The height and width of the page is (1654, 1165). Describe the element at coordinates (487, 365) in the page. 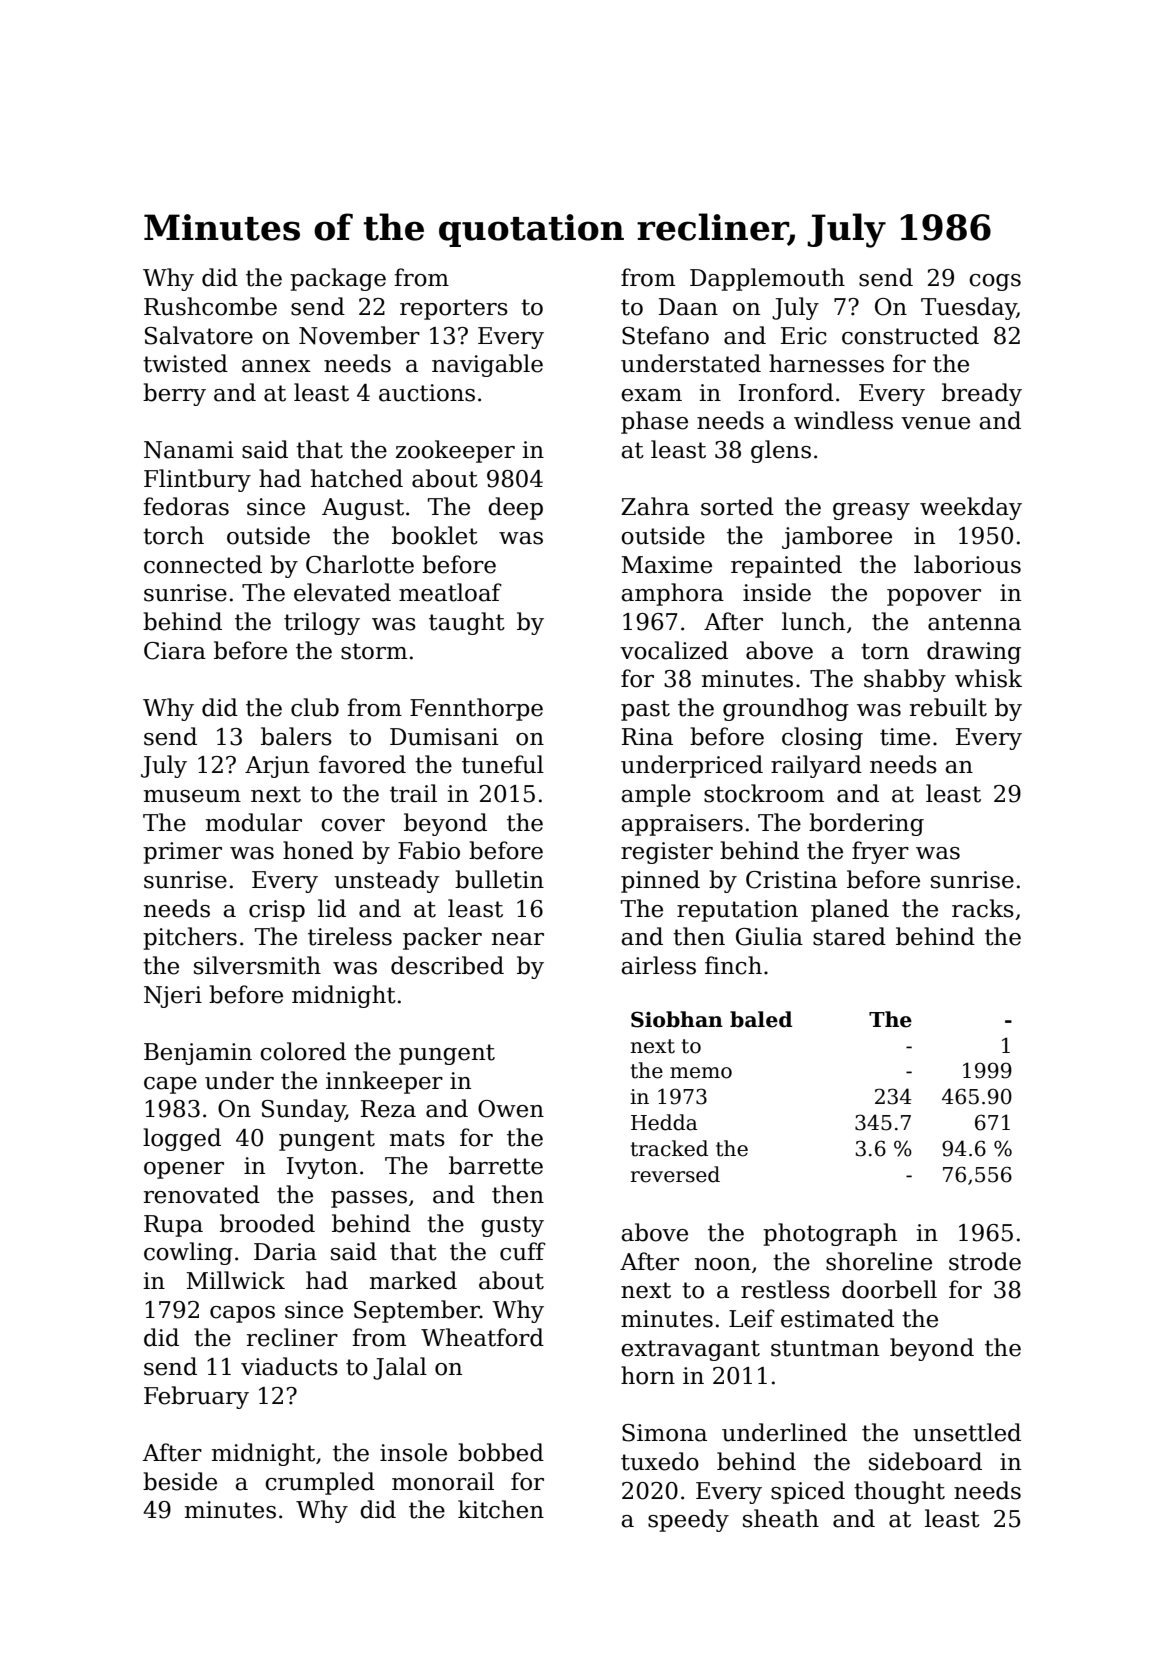

I see `navigable` at that location.
